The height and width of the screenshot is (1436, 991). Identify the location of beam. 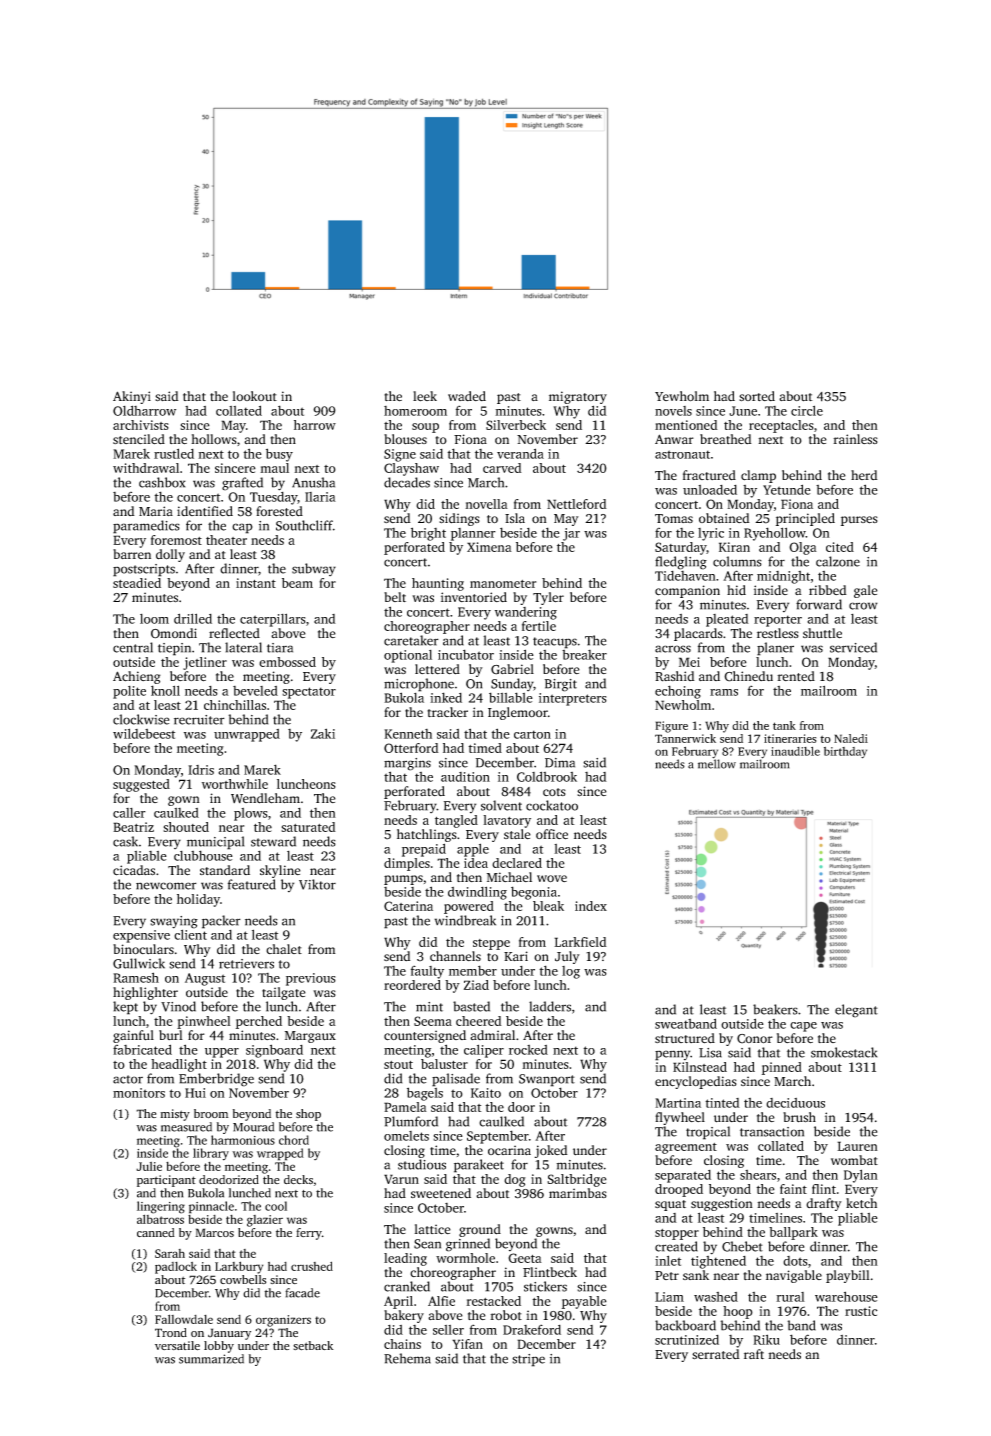
(297, 583).
